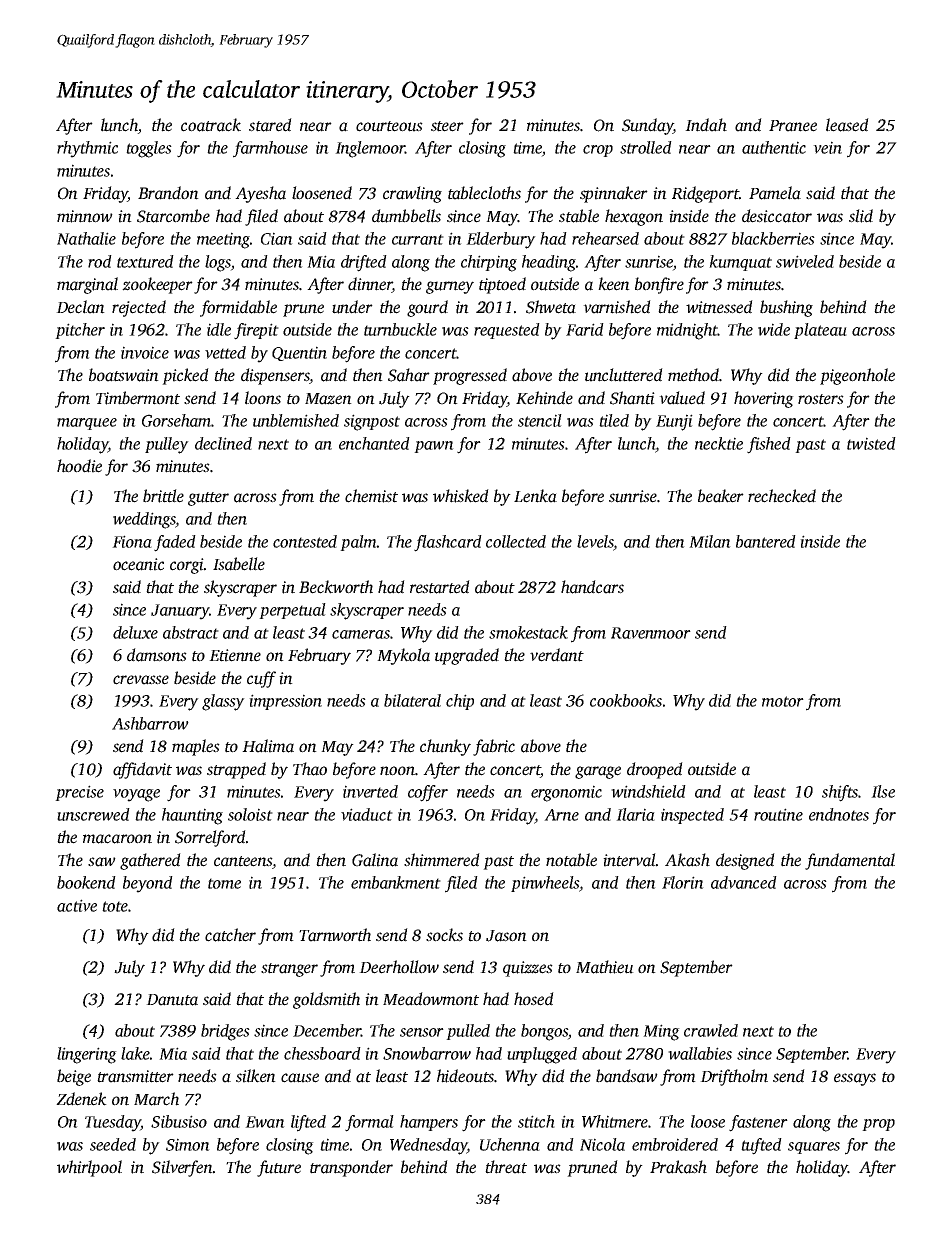 Image resolution: width=952 pixels, height=1233 pixels. Describe the element at coordinates (79, 466) in the page. I see `hoodie` at that location.
